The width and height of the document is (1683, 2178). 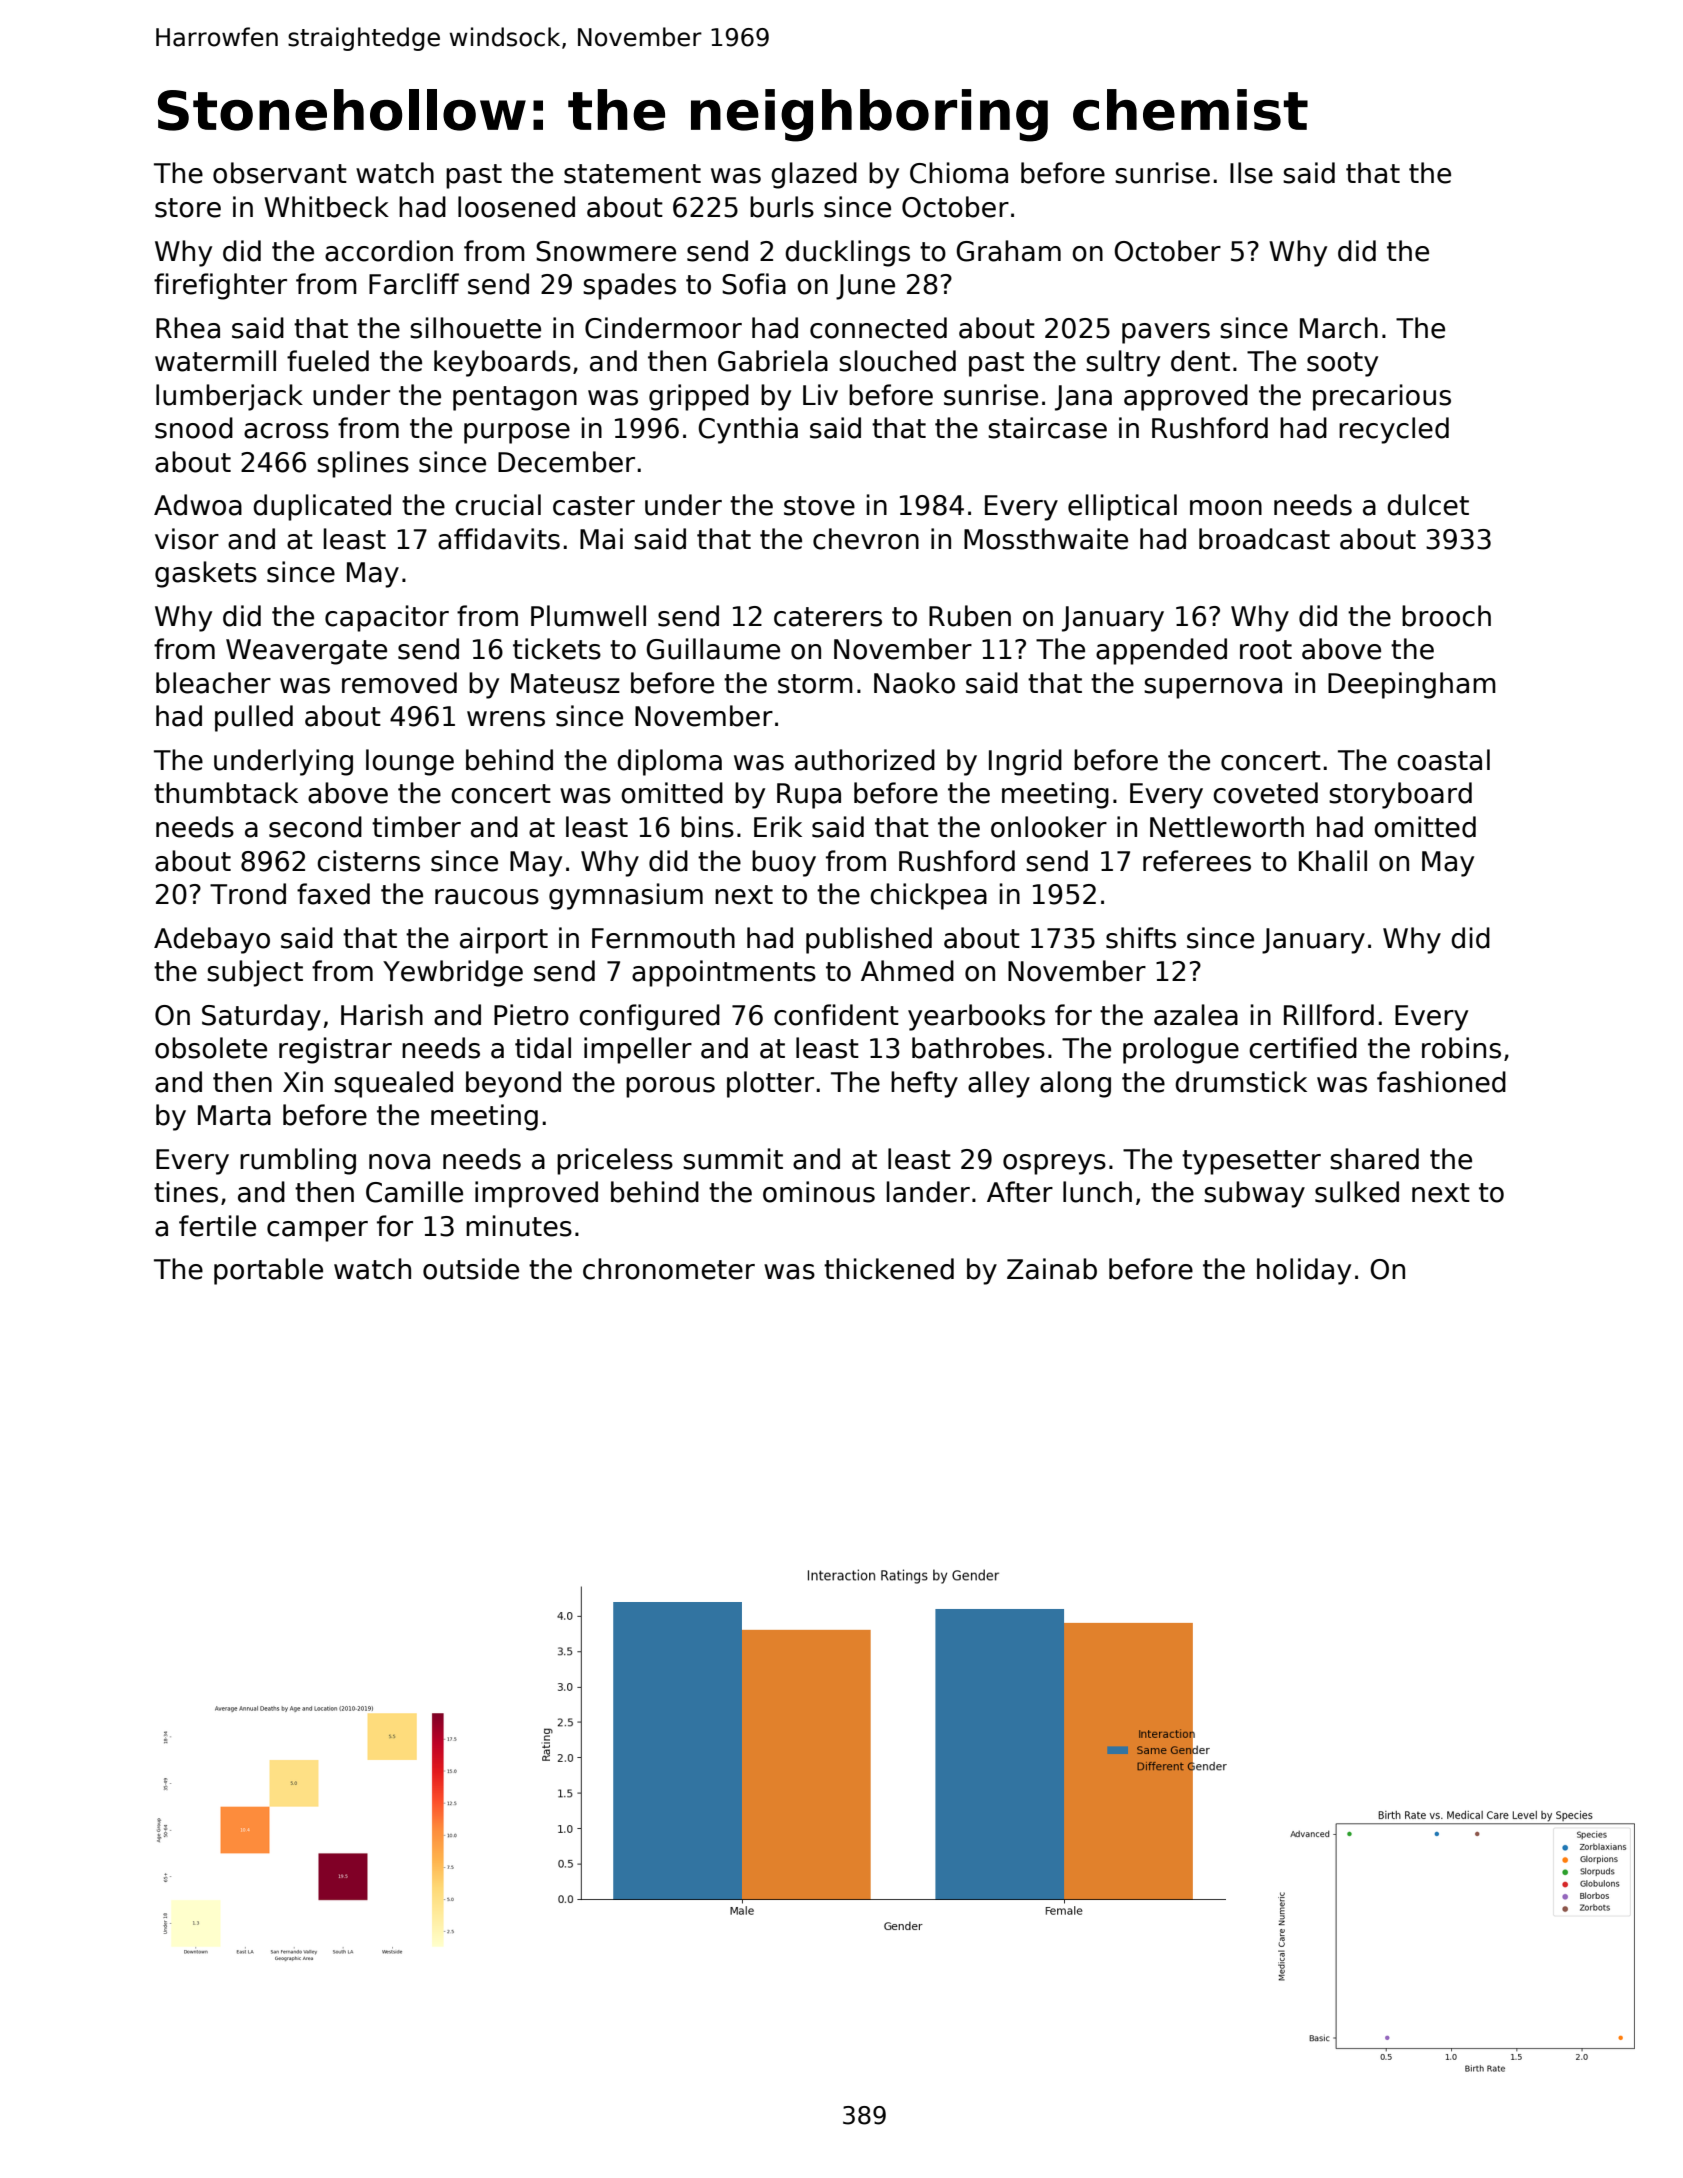 I want to click on statement, so click(x=632, y=174).
